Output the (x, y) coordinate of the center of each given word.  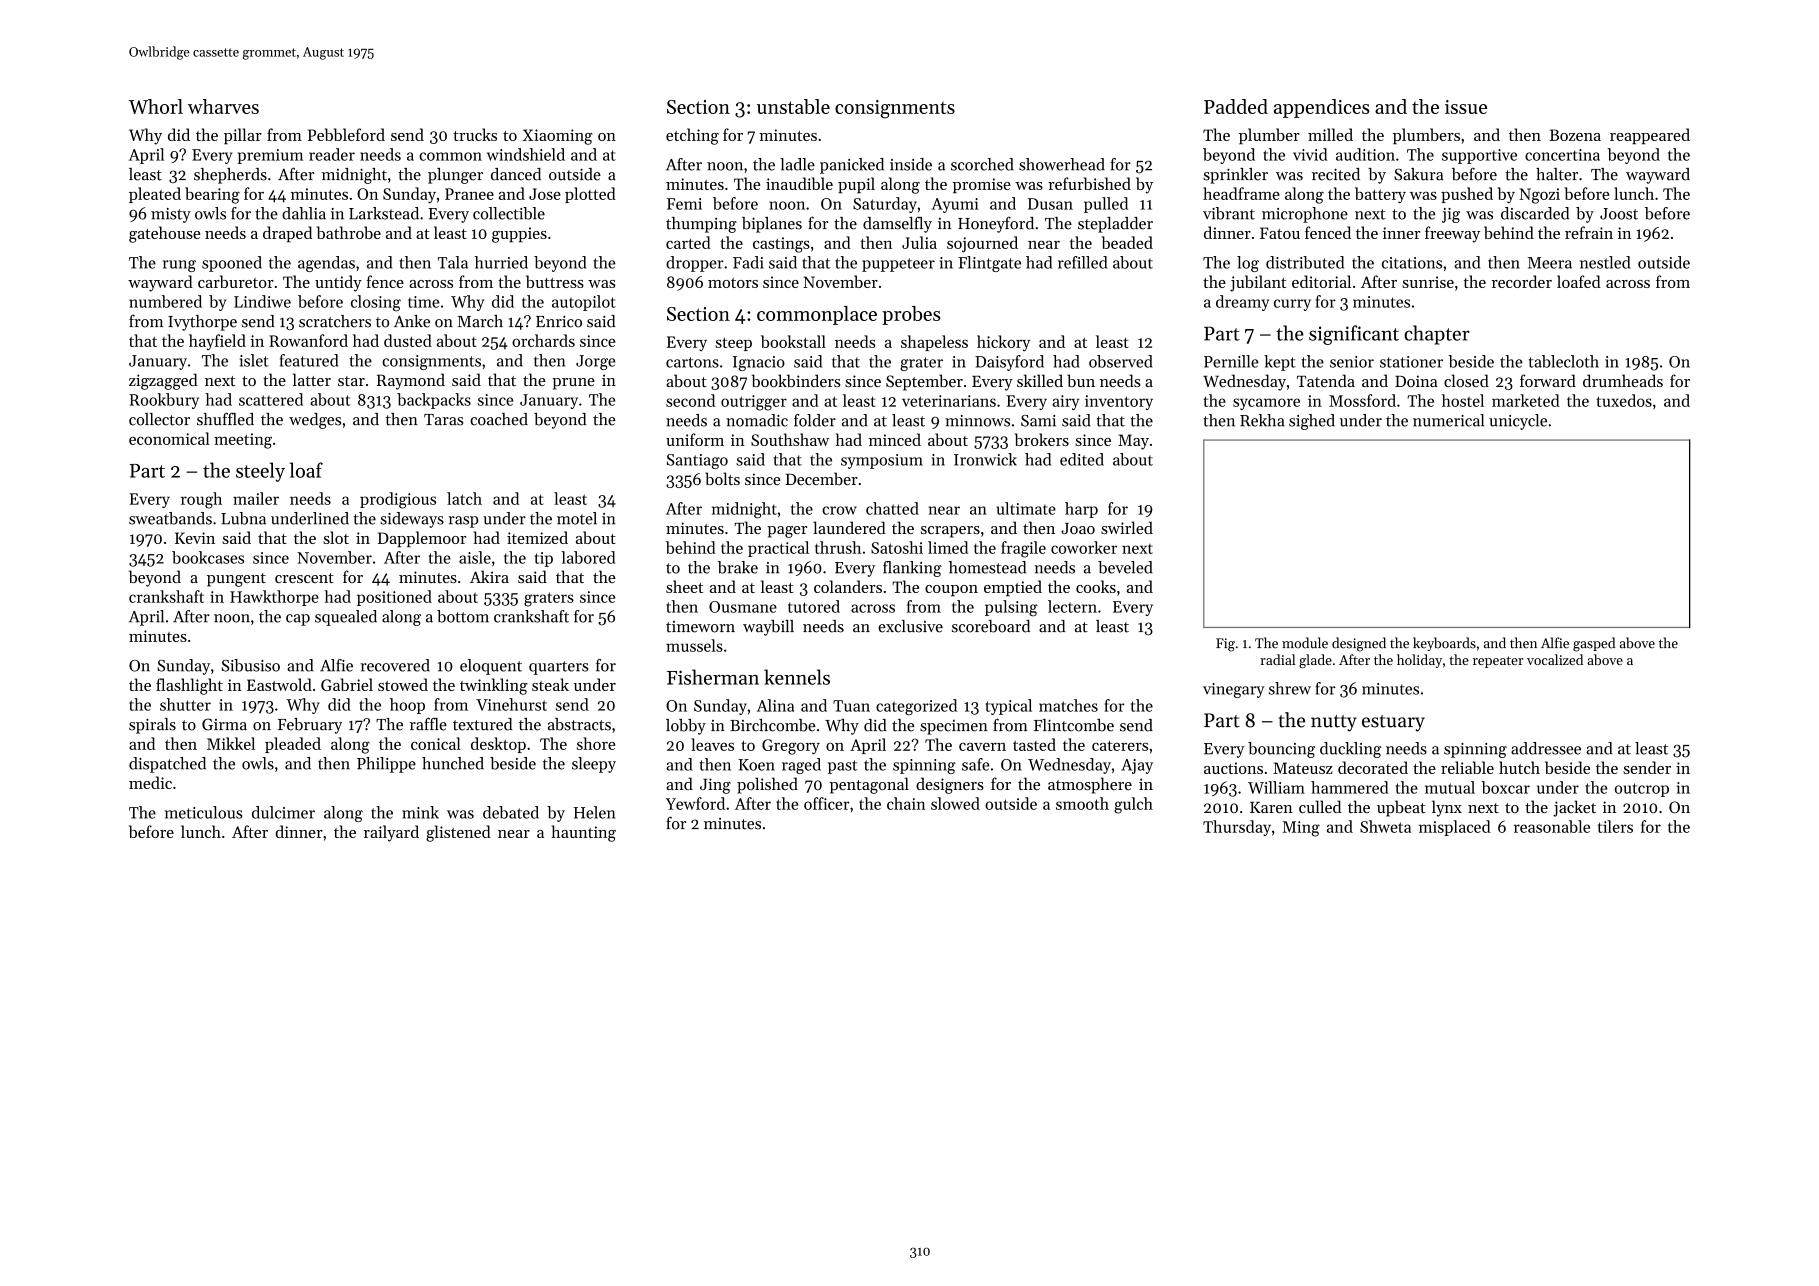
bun (1081, 380)
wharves (223, 106)
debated (511, 812)
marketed (1526, 400)
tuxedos (1624, 400)
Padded (1236, 106)
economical (169, 438)
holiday (1419, 661)
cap (298, 620)
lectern (1072, 606)
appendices (1321, 108)
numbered (165, 301)
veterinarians (949, 401)
